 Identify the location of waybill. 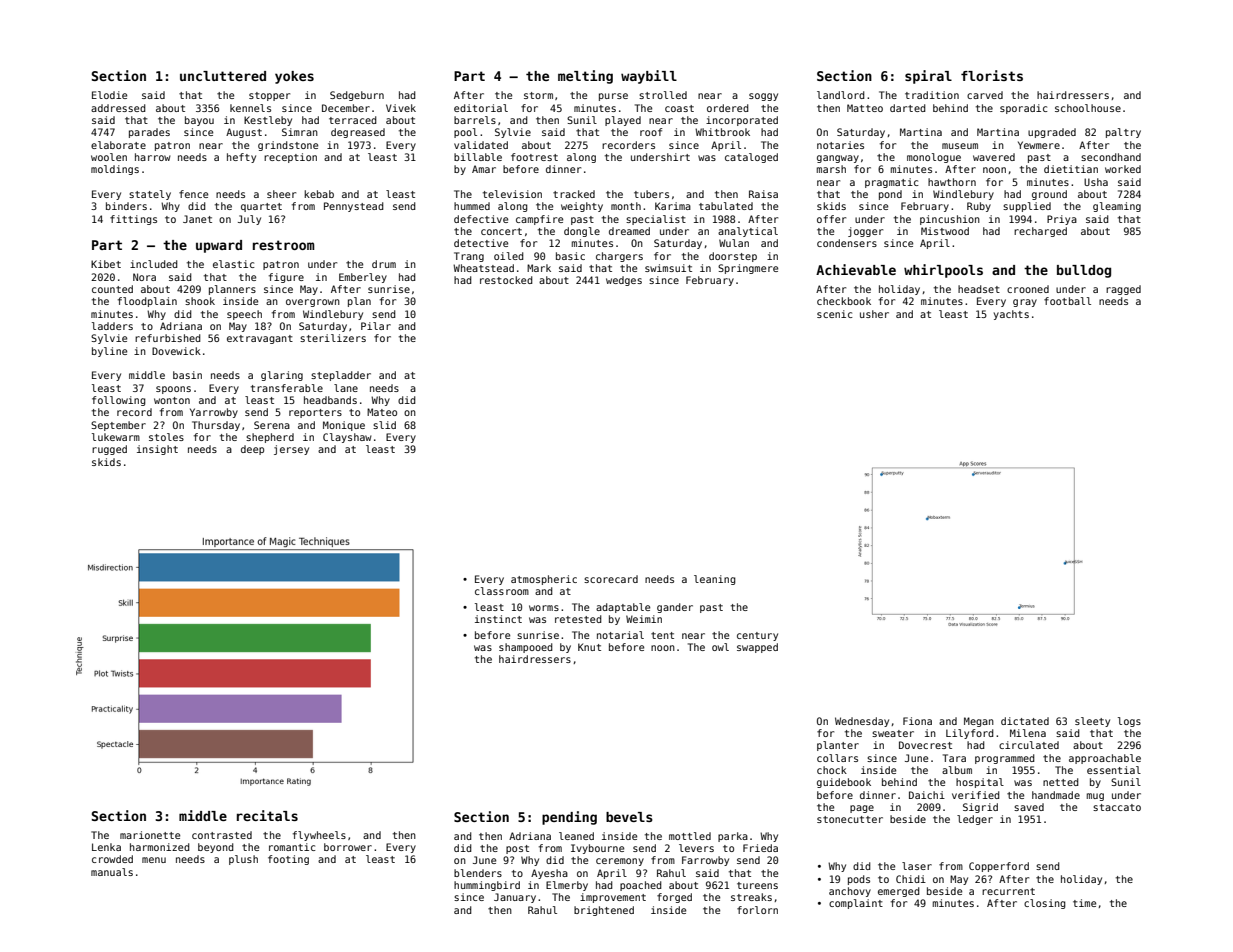
(649, 77).
